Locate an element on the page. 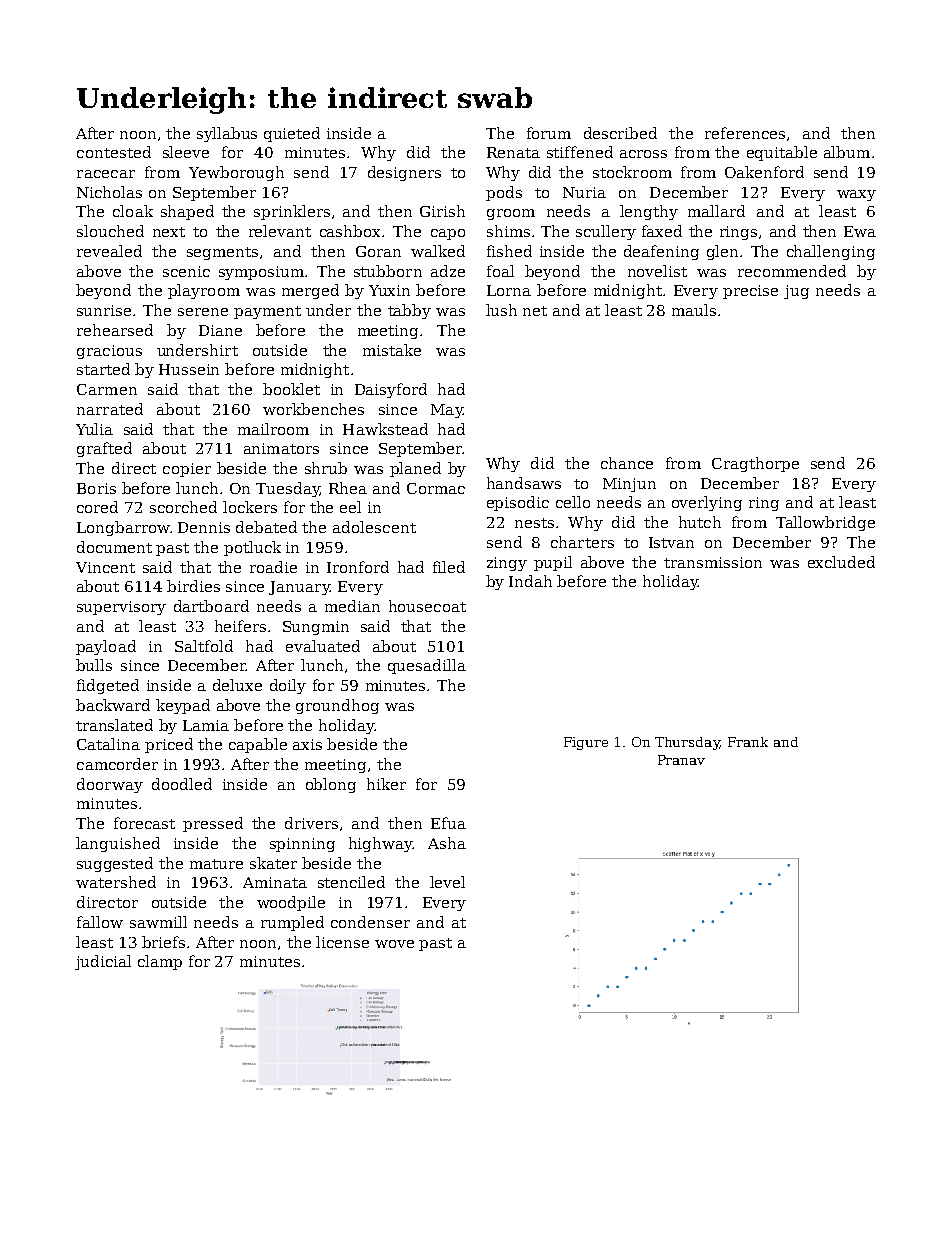 The width and height of the page is (952, 1233). next is located at coordinates (169, 232).
